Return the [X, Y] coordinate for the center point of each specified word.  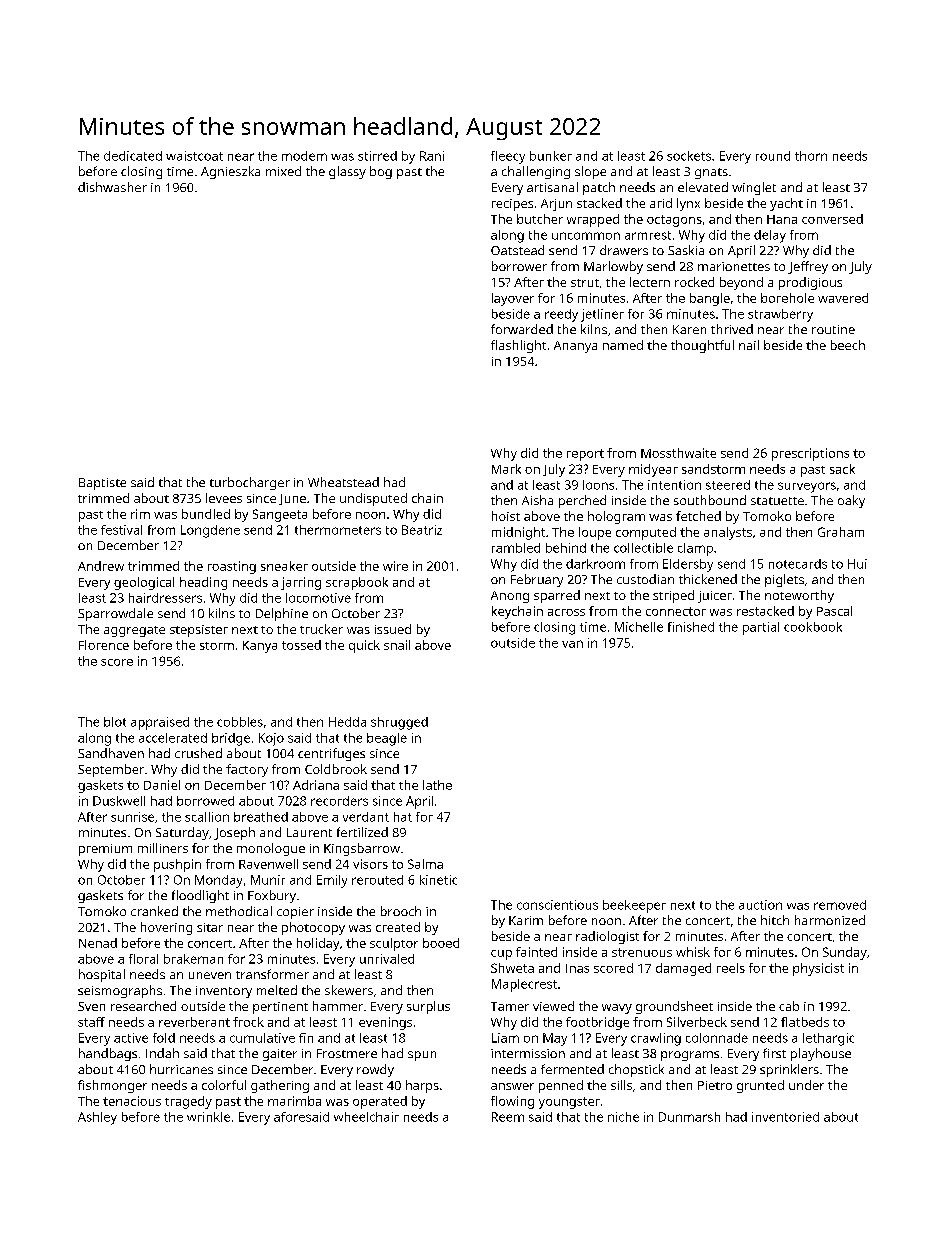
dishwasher [112, 187]
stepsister [199, 631]
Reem [508, 1117]
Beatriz [422, 530]
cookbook [813, 627]
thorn [811, 156]
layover [513, 299]
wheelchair [366, 1117]
